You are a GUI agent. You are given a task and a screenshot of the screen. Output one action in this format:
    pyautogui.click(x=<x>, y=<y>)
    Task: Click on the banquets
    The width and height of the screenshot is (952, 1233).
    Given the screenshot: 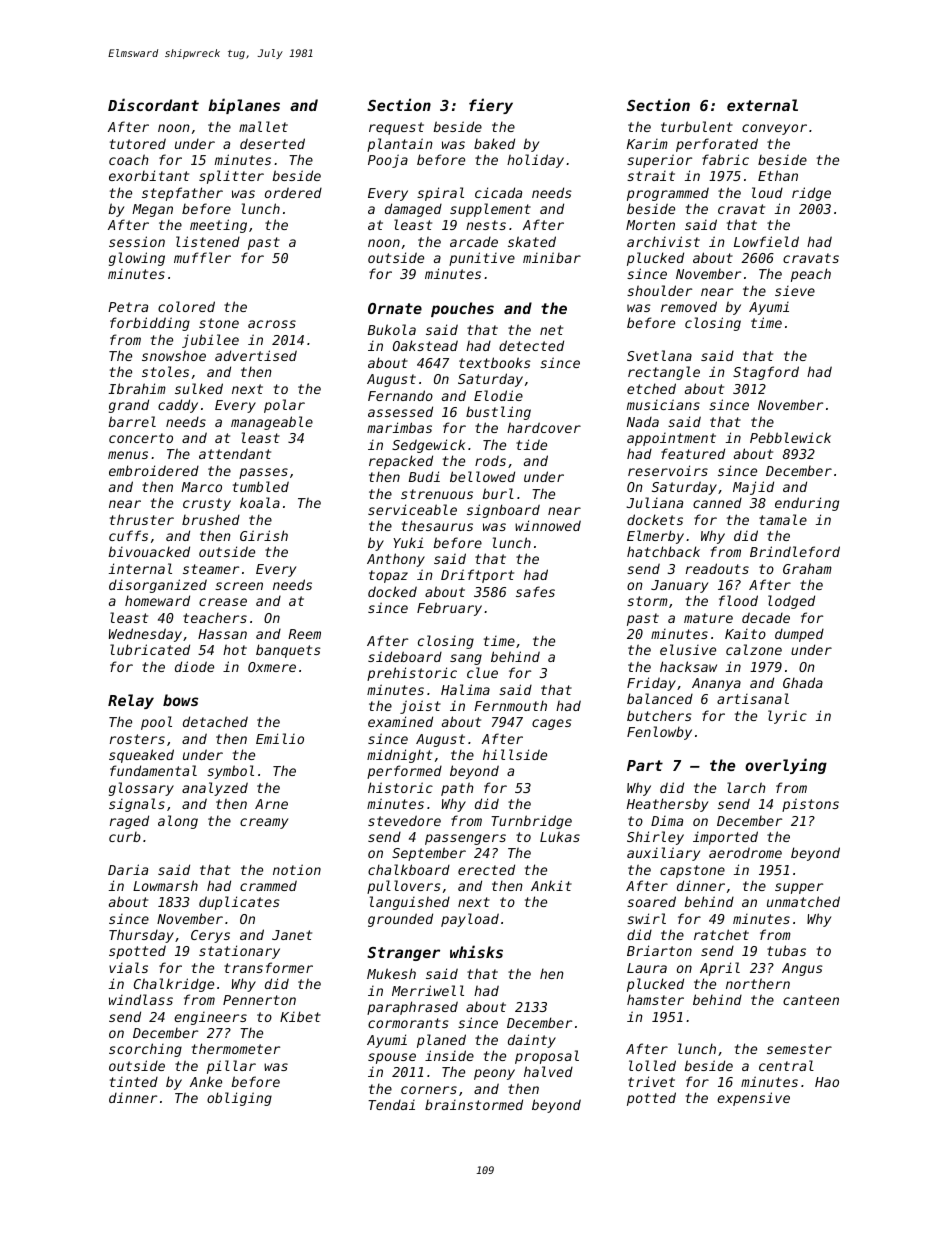 What is the action you would take?
    pyautogui.click(x=288, y=651)
